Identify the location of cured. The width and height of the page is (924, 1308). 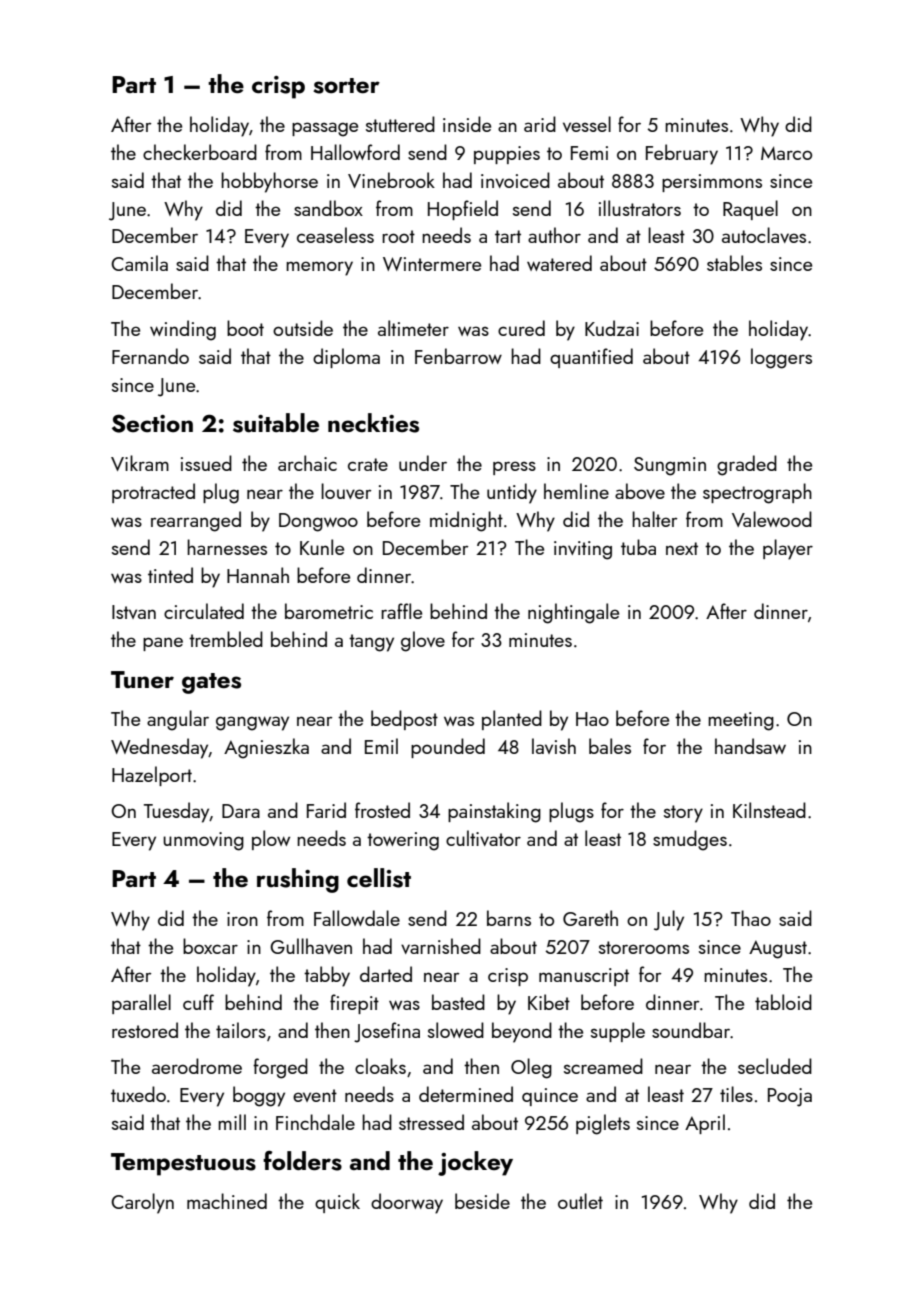
(521, 328).
